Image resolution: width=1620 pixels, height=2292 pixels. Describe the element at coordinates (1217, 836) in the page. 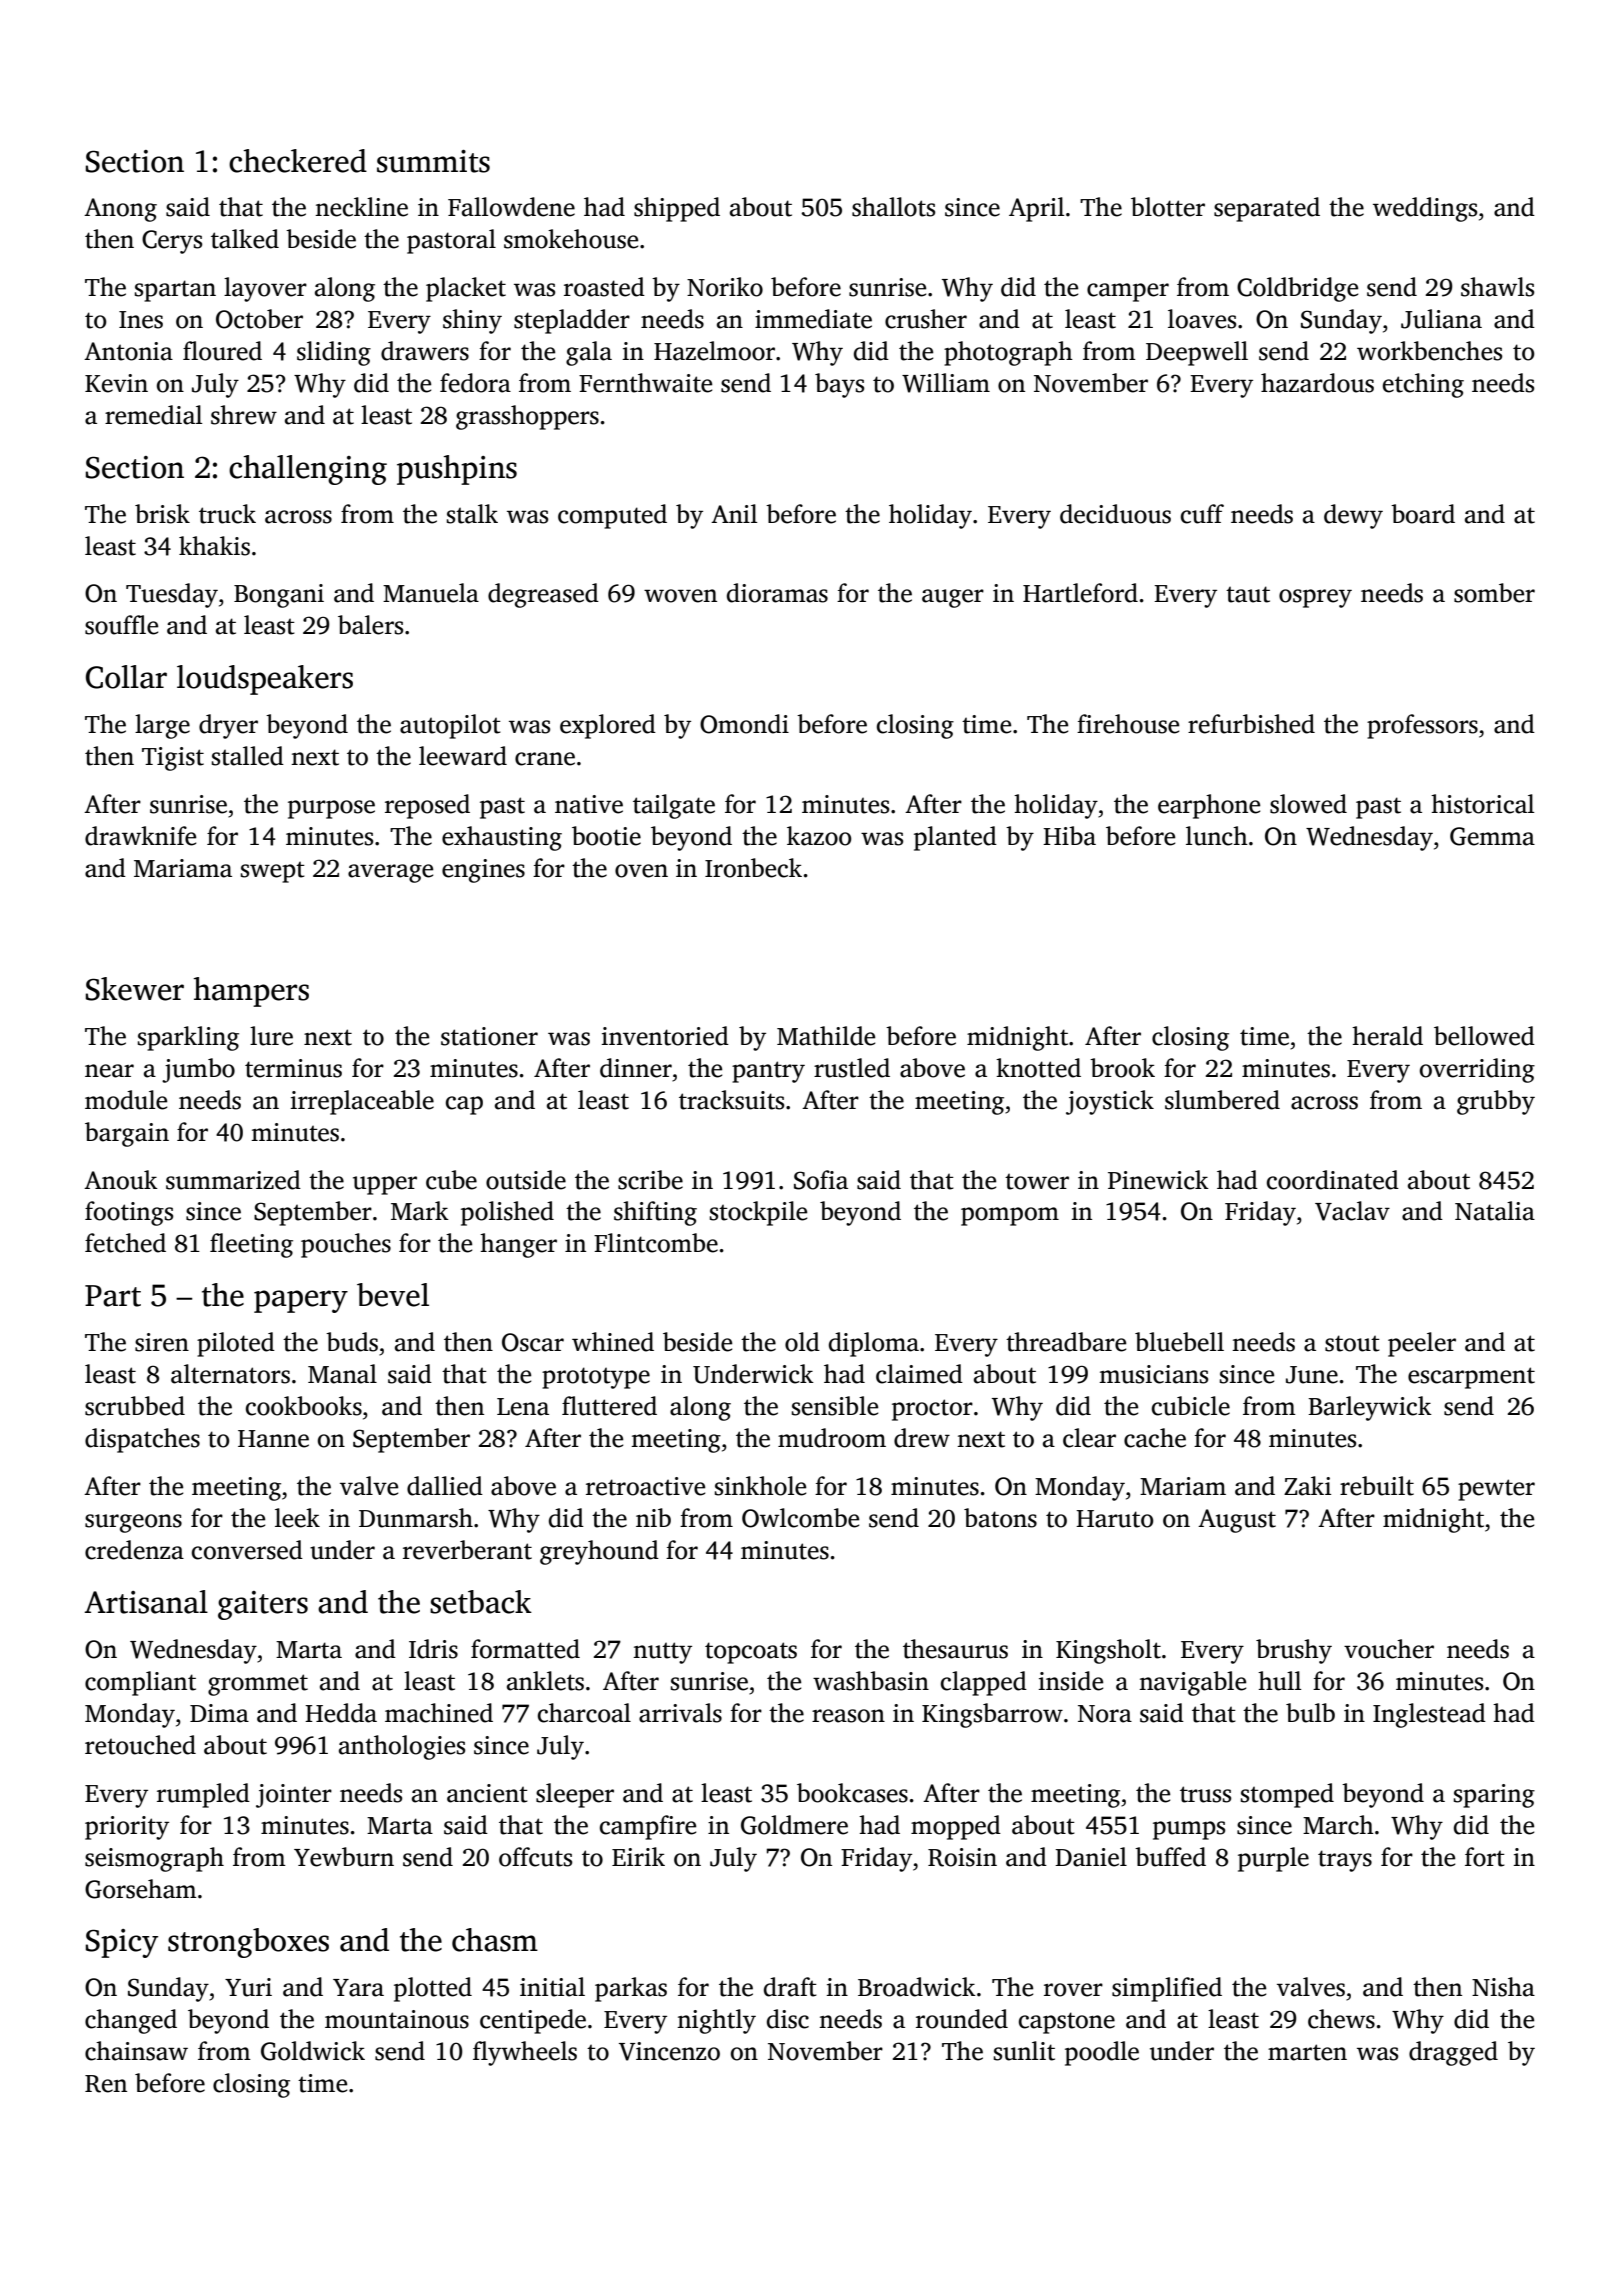

I see `lunch` at that location.
